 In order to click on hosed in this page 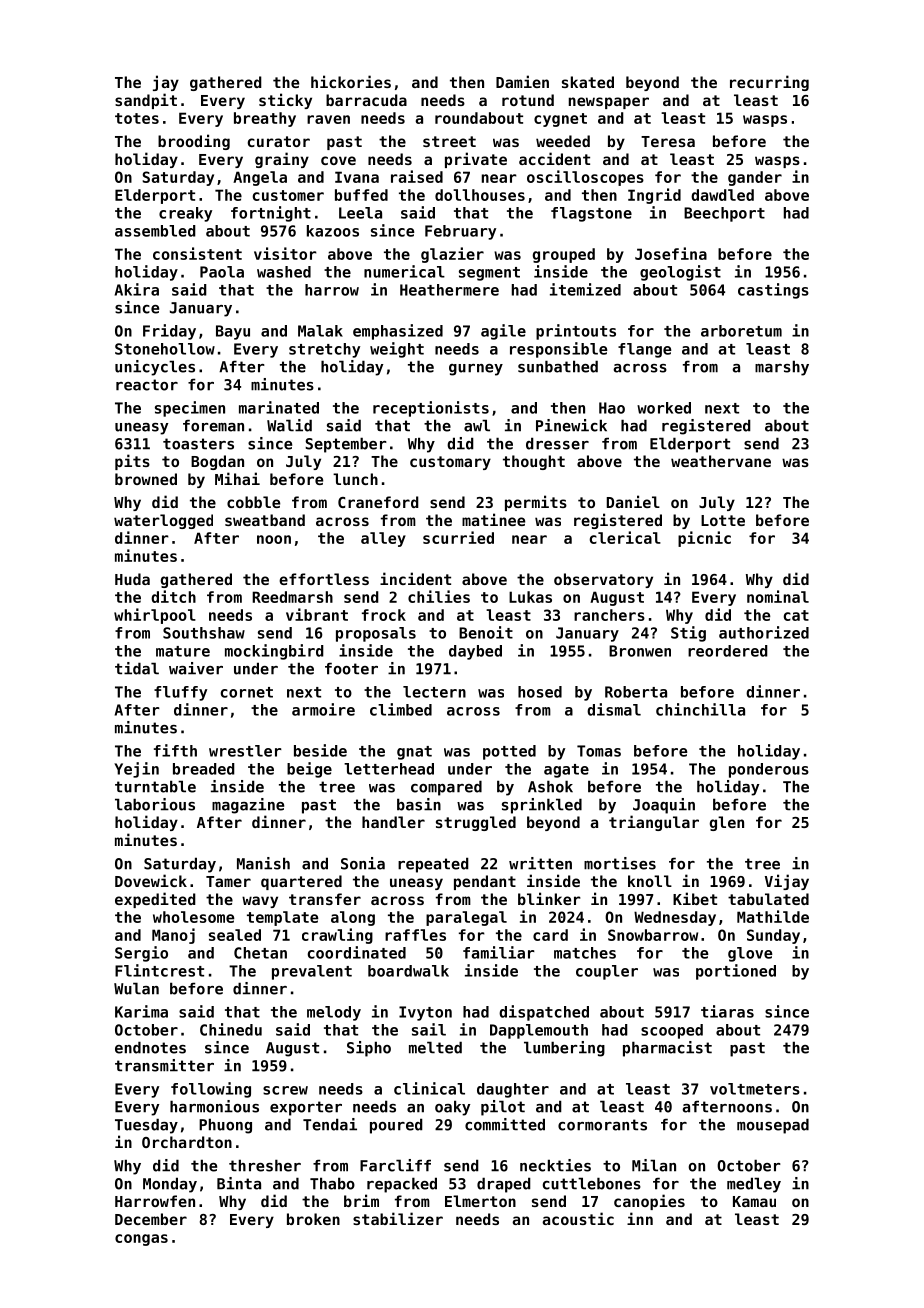, I will do `click(540, 692)`.
